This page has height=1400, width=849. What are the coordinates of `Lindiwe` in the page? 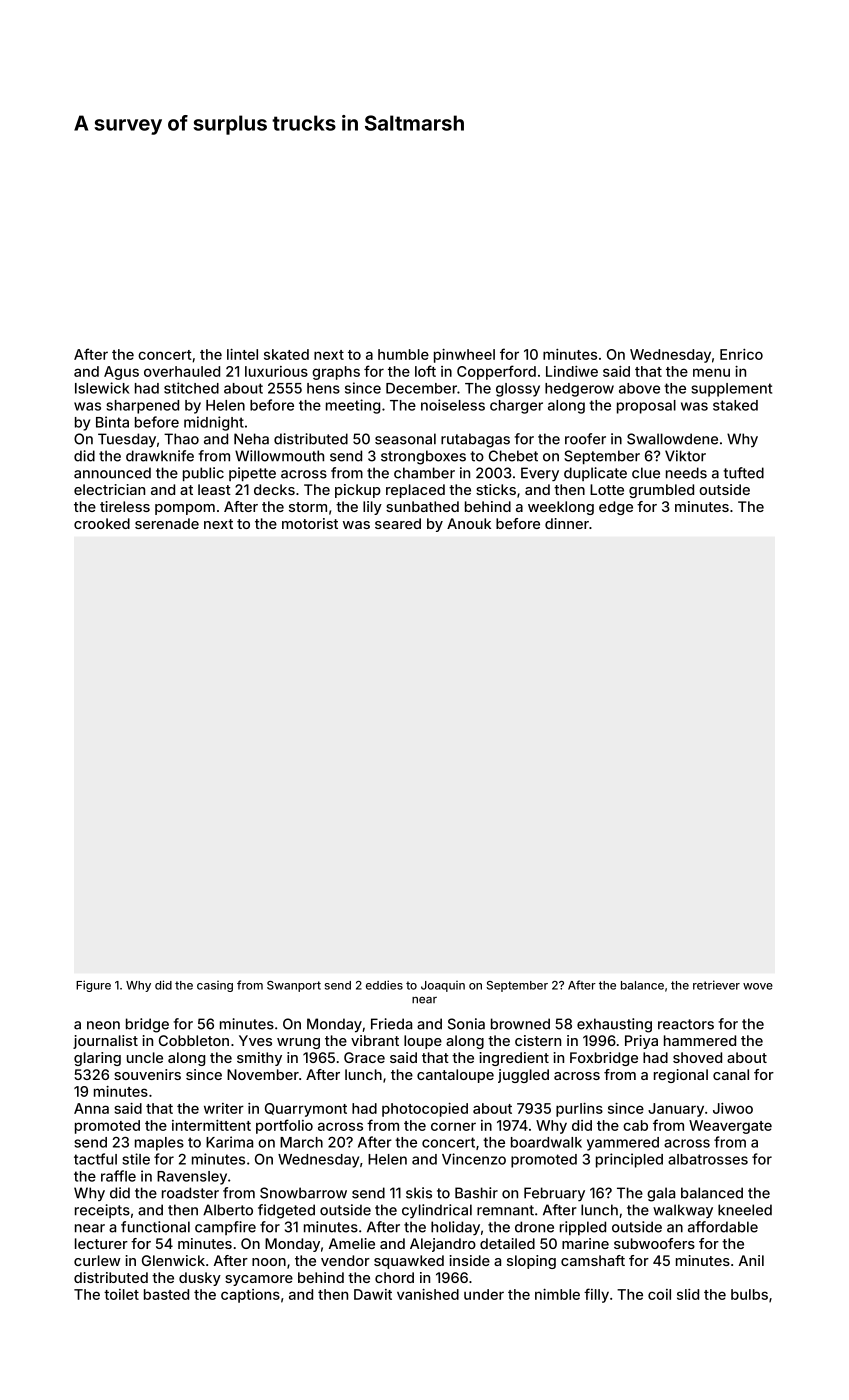 It's located at (572, 371).
